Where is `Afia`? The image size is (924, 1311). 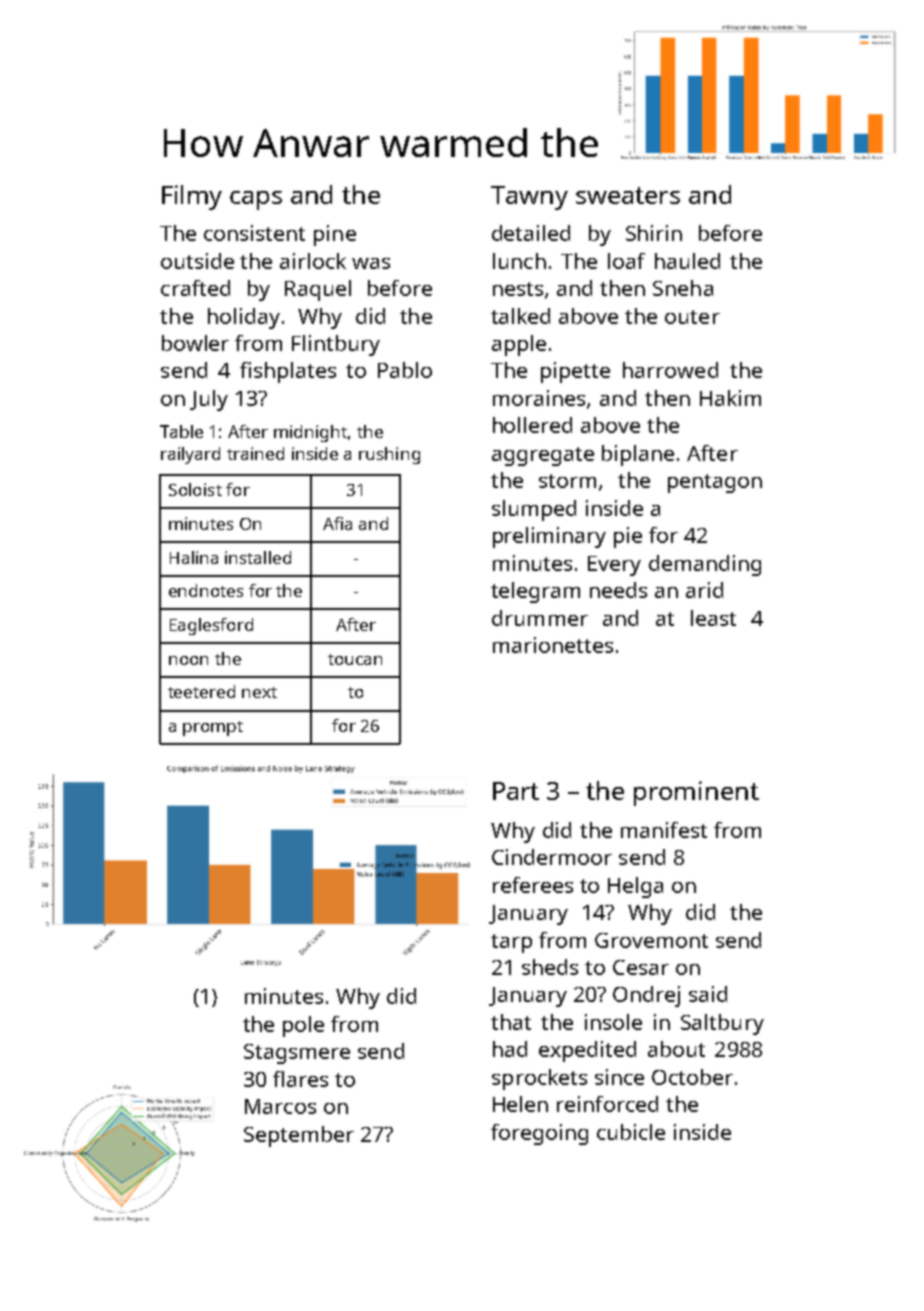 Afia is located at coordinates (337, 523).
